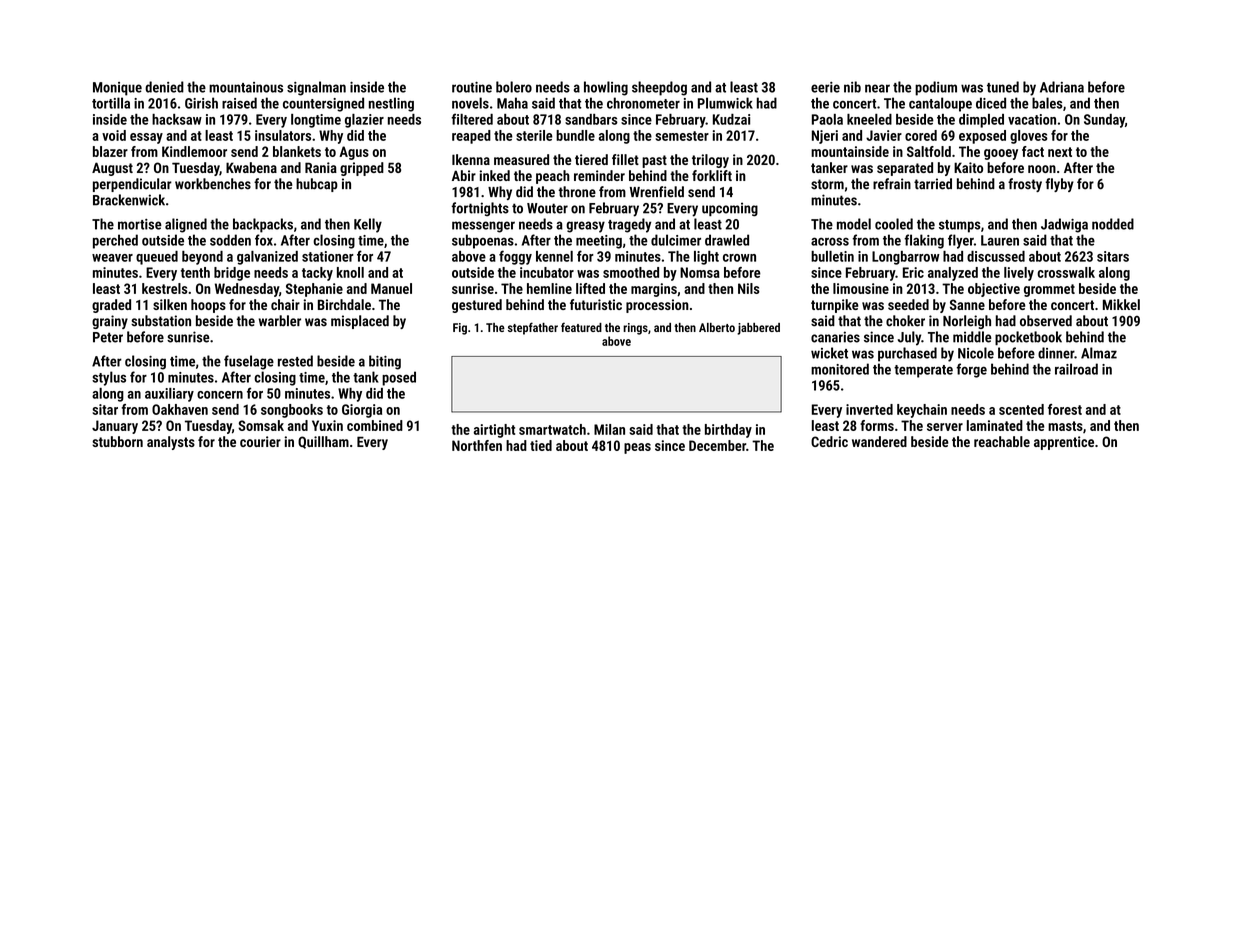 Image resolution: width=1233 pixels, height=952 pixels. Describe the element at coordinates (1033, 151) in the screenshot. I see `fact` at that location.
